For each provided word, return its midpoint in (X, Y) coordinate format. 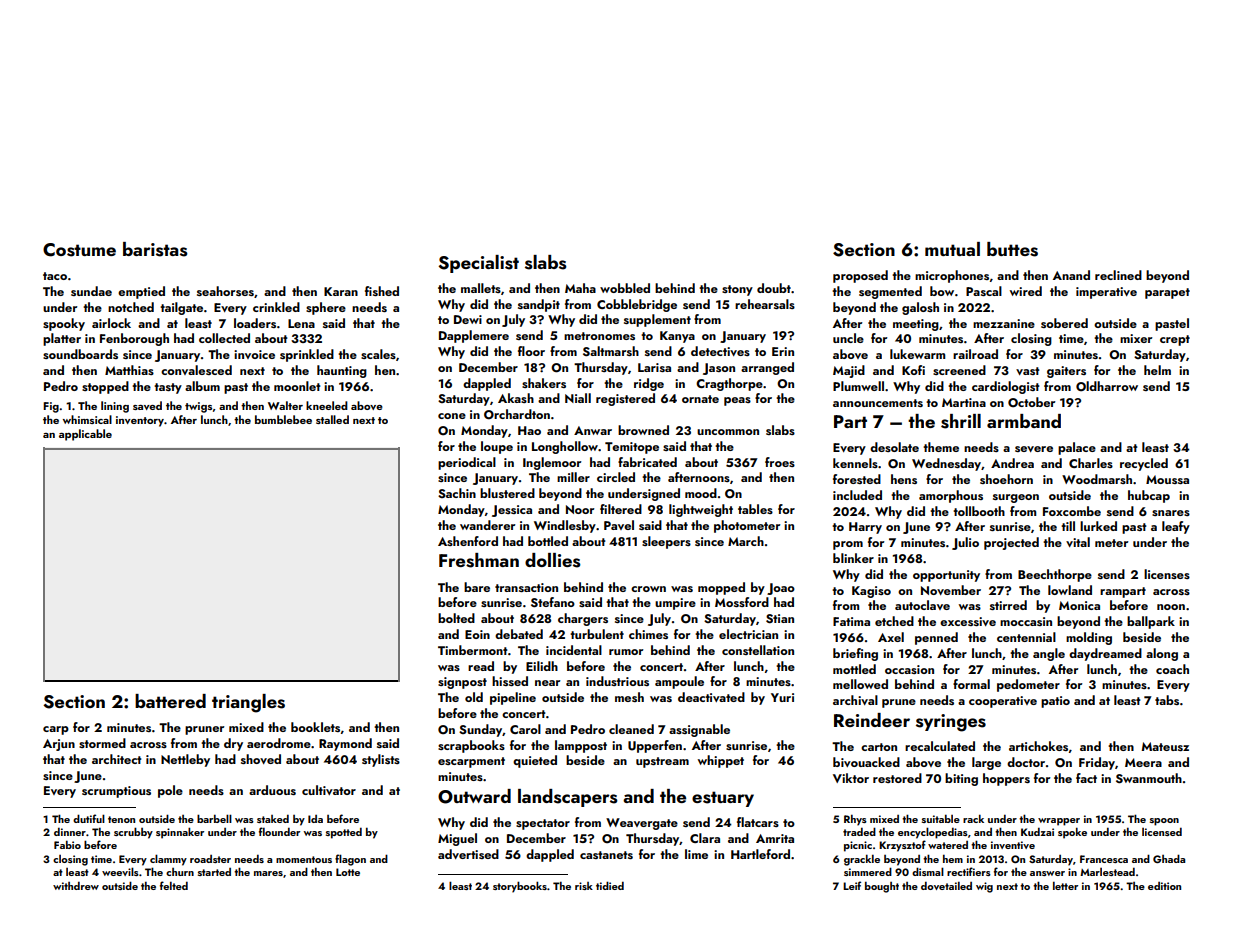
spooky (64, 324)
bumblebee (283, 419)
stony (737, 290)
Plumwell (858, 386)
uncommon (728, 432)
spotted (344, 833)
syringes (951, 723)
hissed (510, 681)
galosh (920, 308)
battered (170, 701)
